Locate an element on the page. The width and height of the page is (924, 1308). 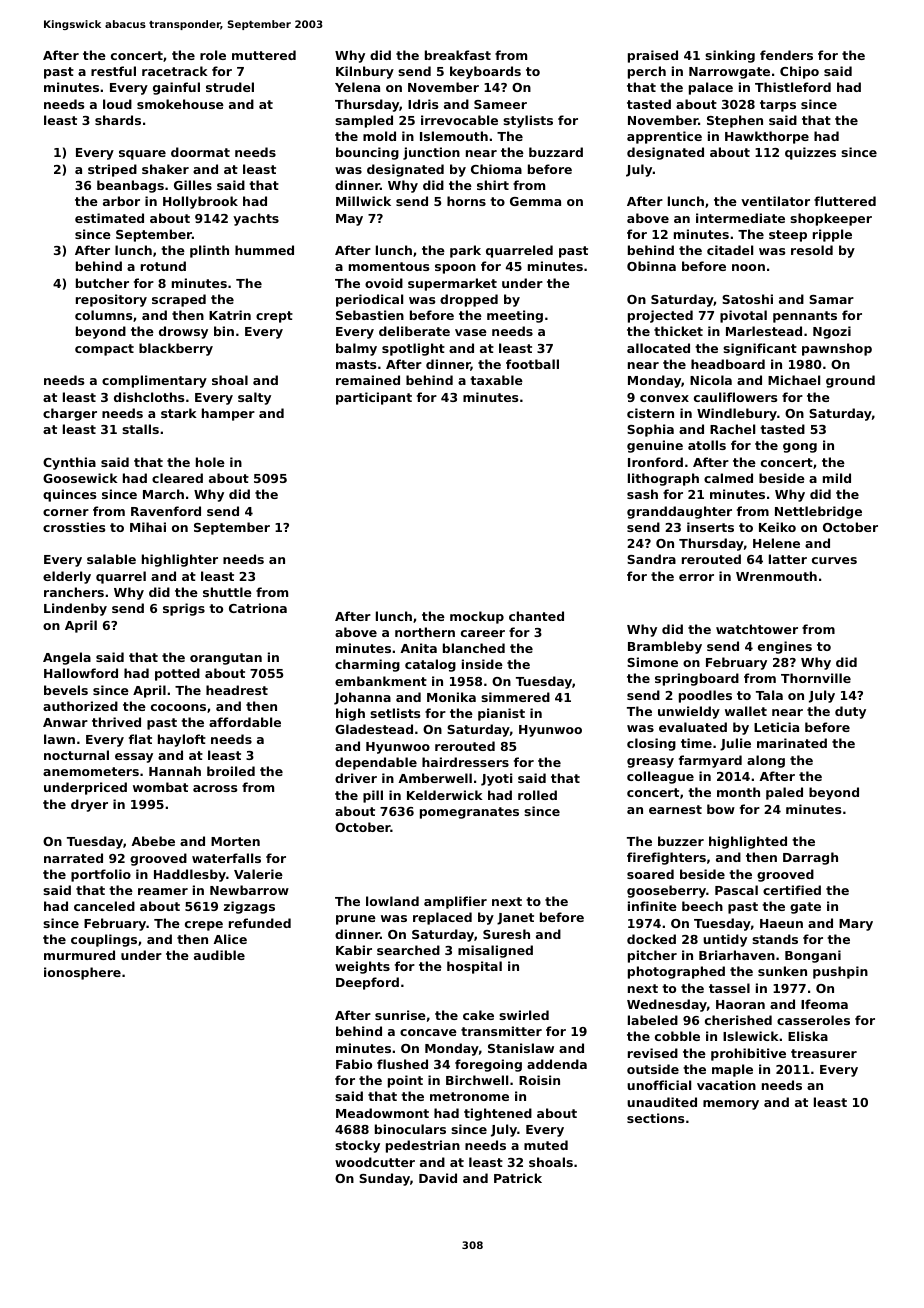
palace is located at coordinates (711, 88).
